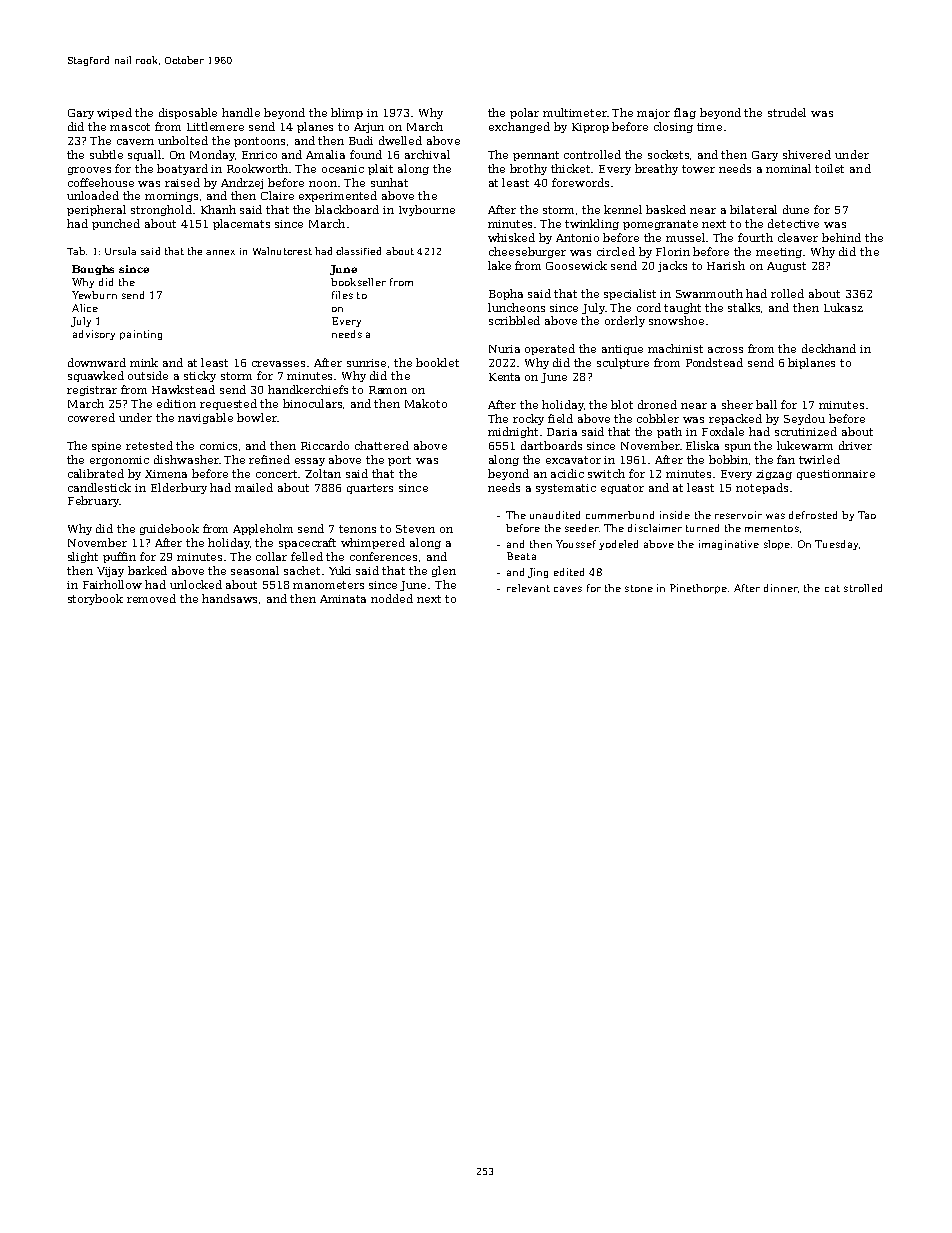  I want to click on Ivybourne, so click(427, 210).
